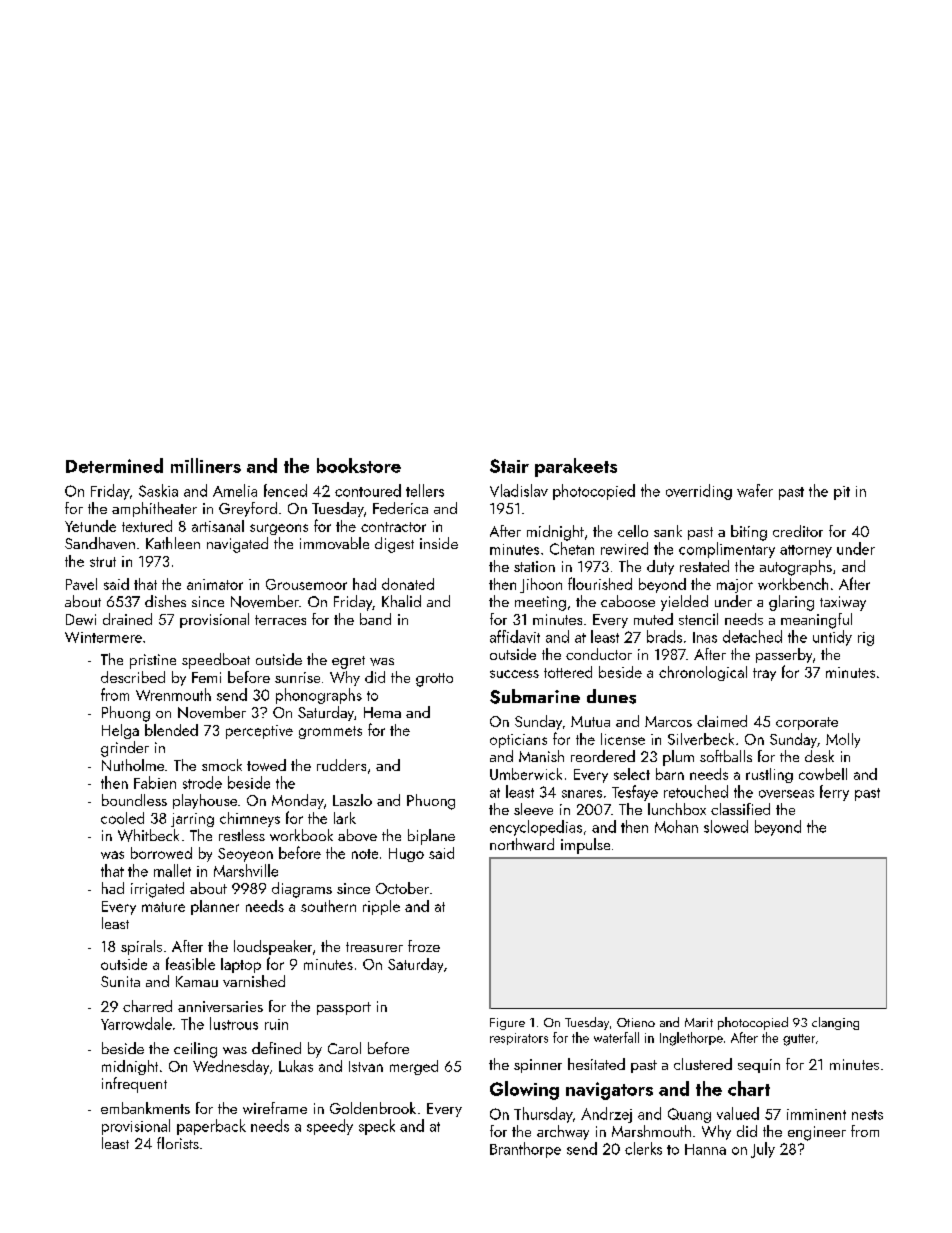  I want to click on Stair, so click(509, 466).
